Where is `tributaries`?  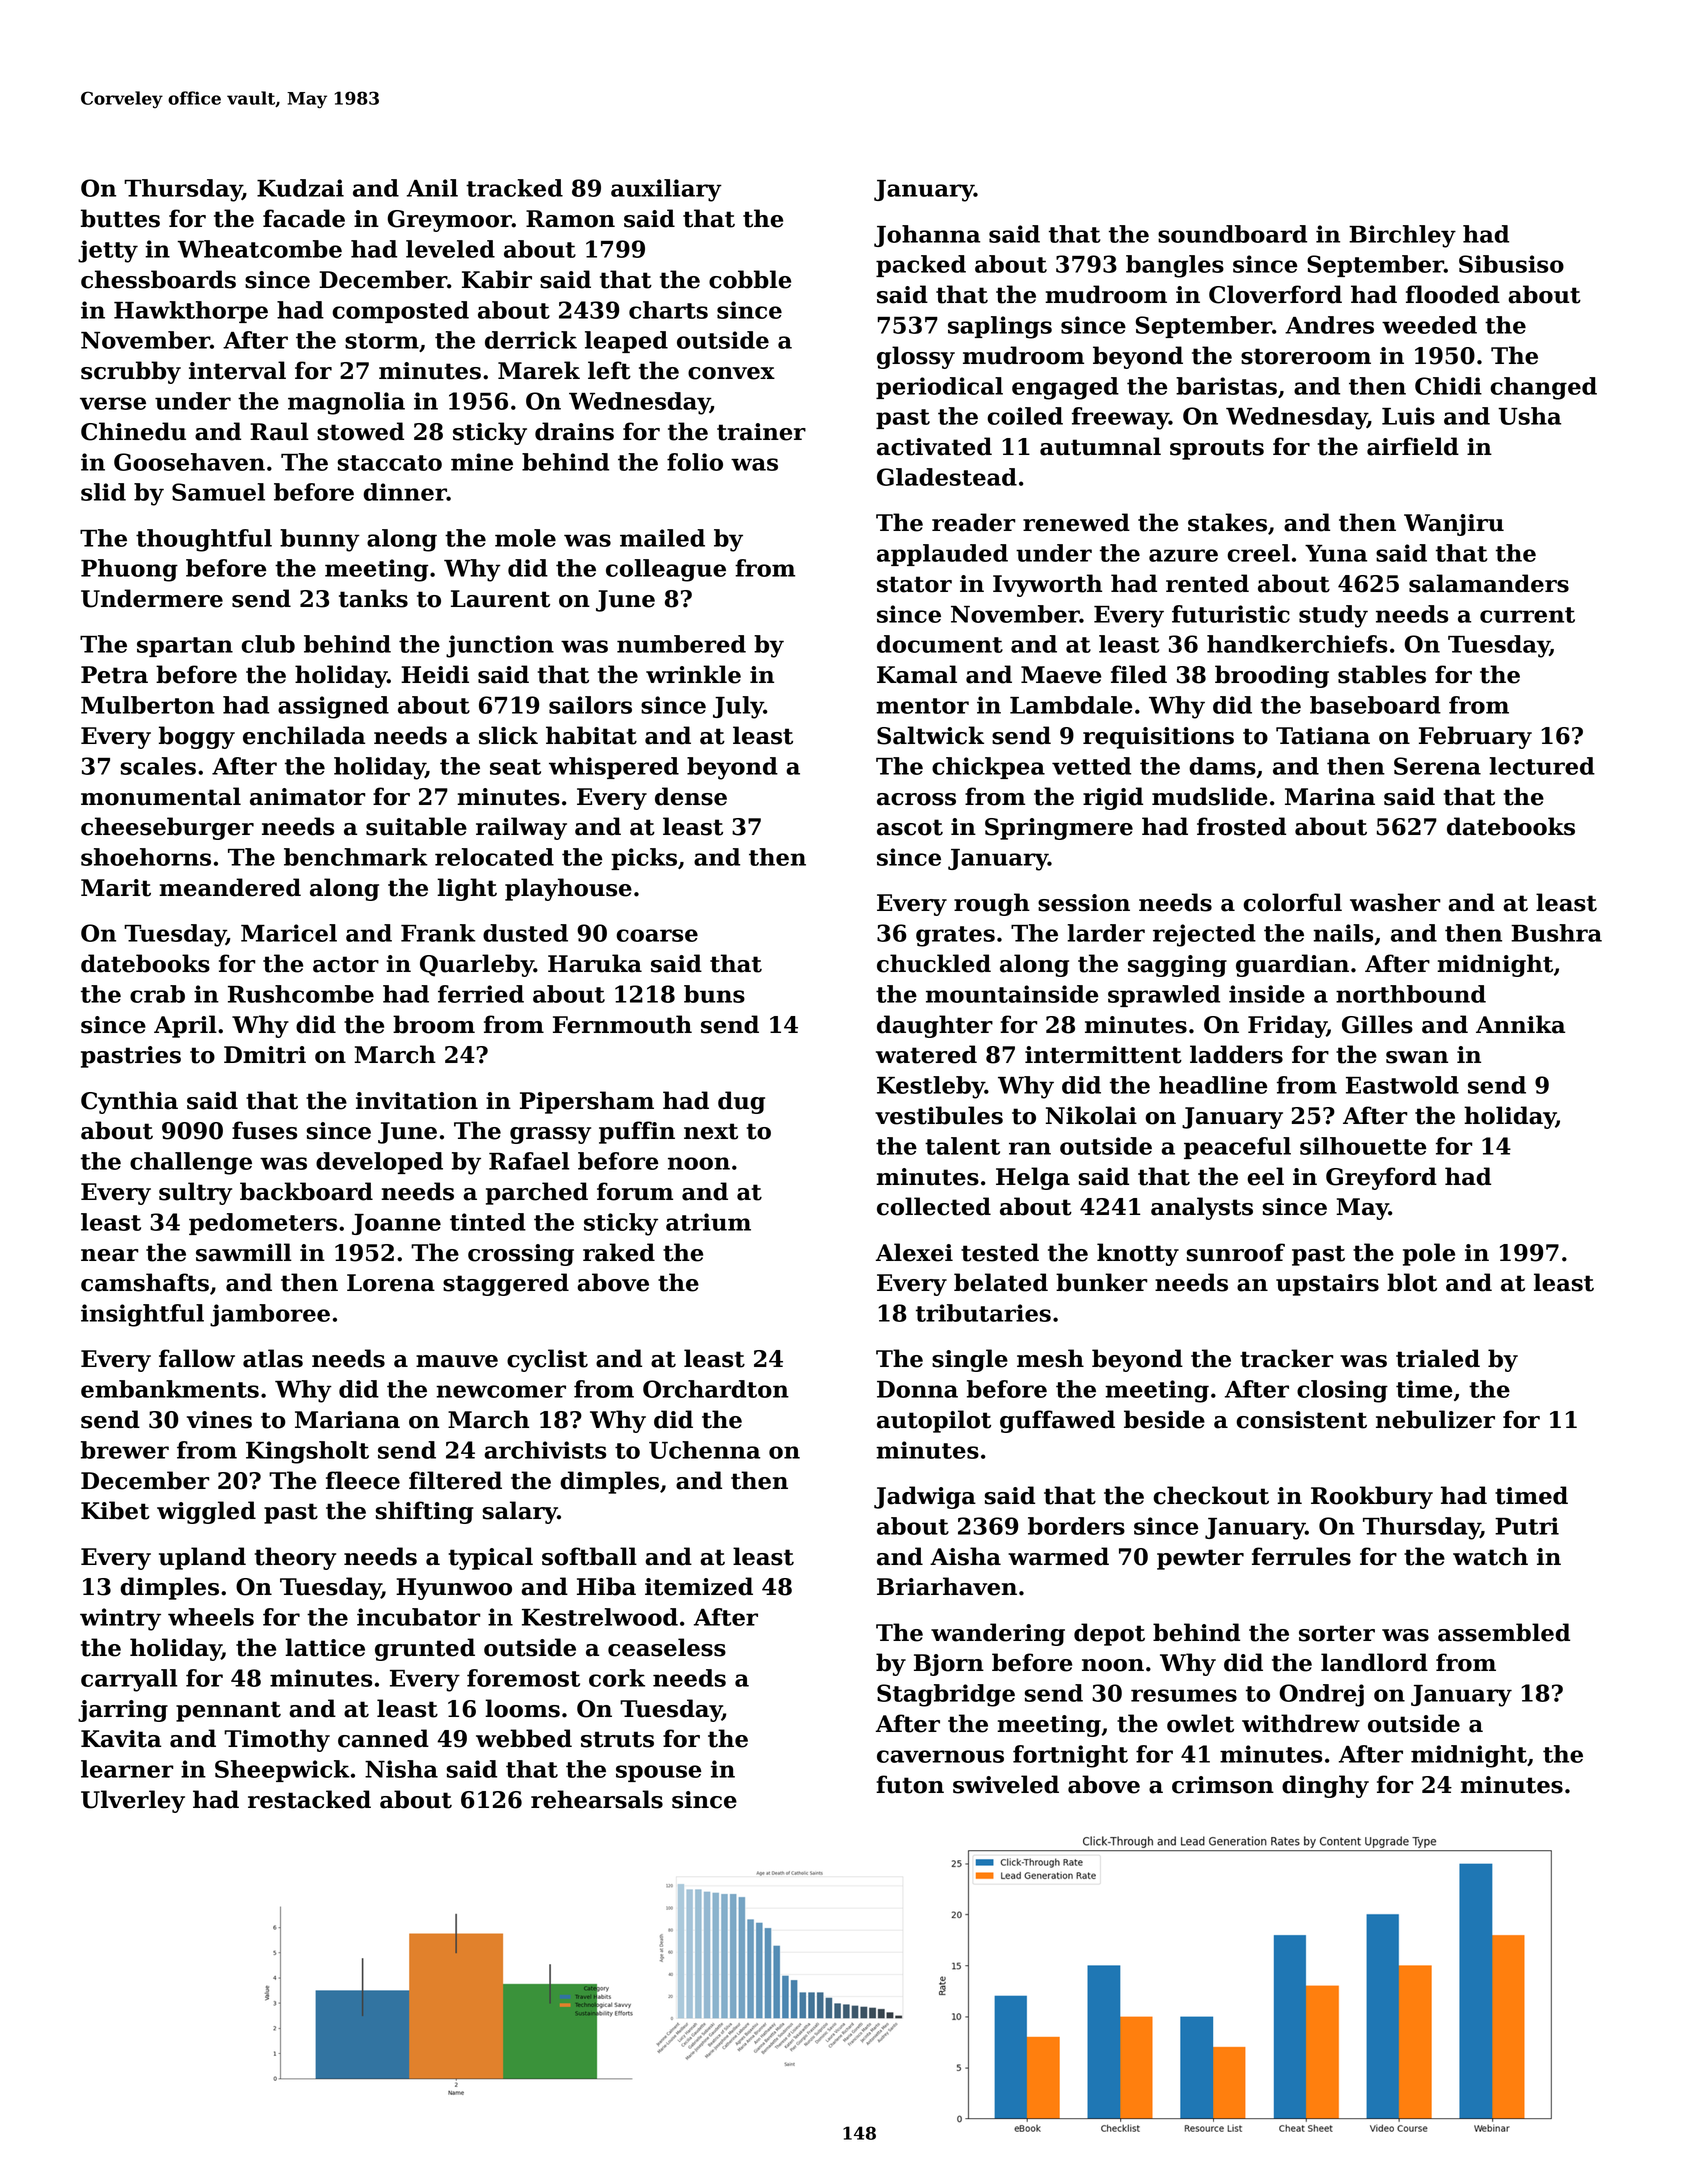 tributaries is located at coordinates (983, 1313).
